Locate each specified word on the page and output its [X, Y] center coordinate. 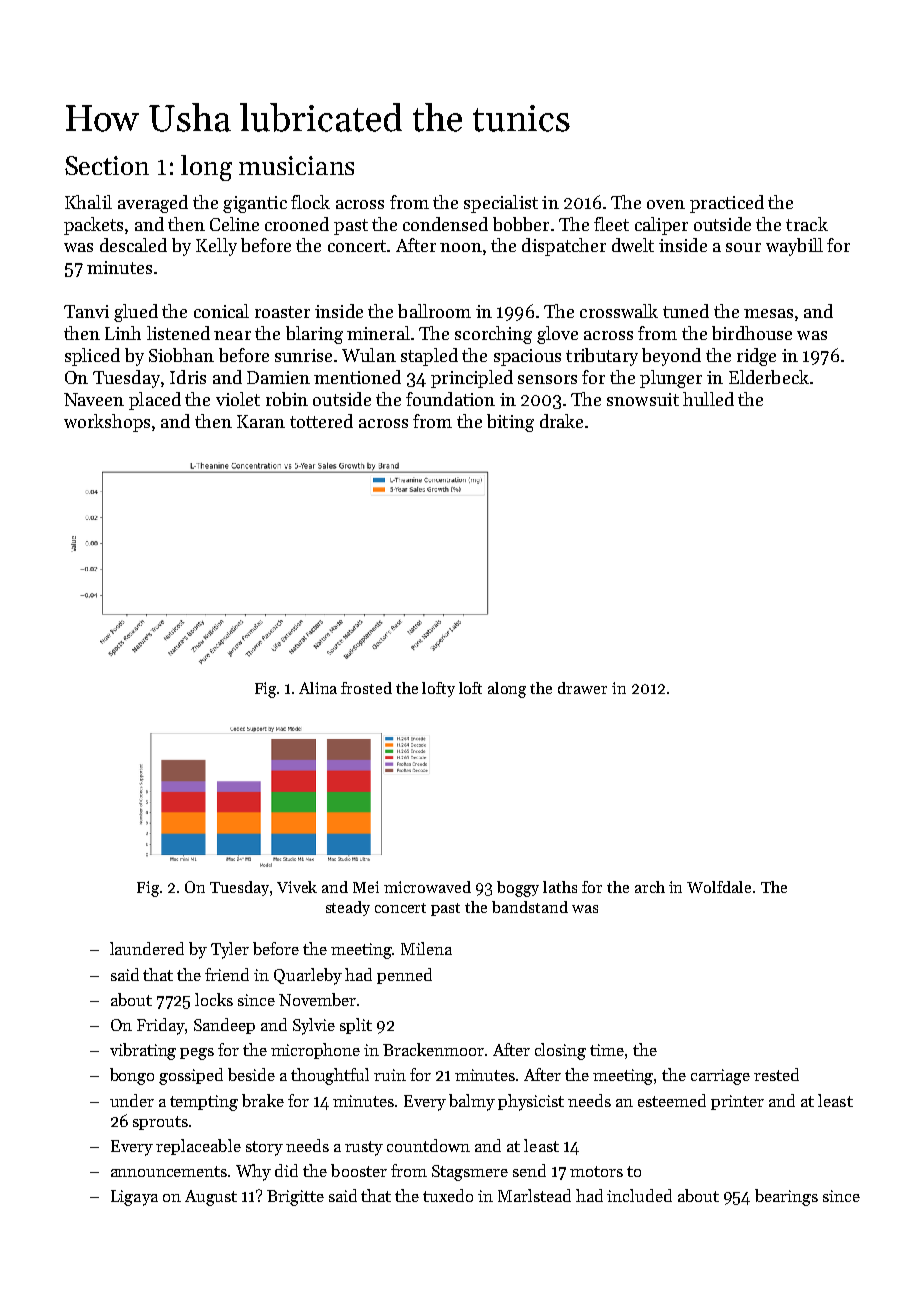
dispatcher [564, 247]
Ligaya [134, 1198]
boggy [518, 889]
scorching [493, 335]
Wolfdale [719, 887]
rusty [364, 1148]
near [232, 335]
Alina [318, 688]
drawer [582, 688]
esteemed [672, 1100]
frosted [366, 688]
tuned [686, 311]
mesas [768, 313]
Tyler [230, 950]
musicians [296, 165]
